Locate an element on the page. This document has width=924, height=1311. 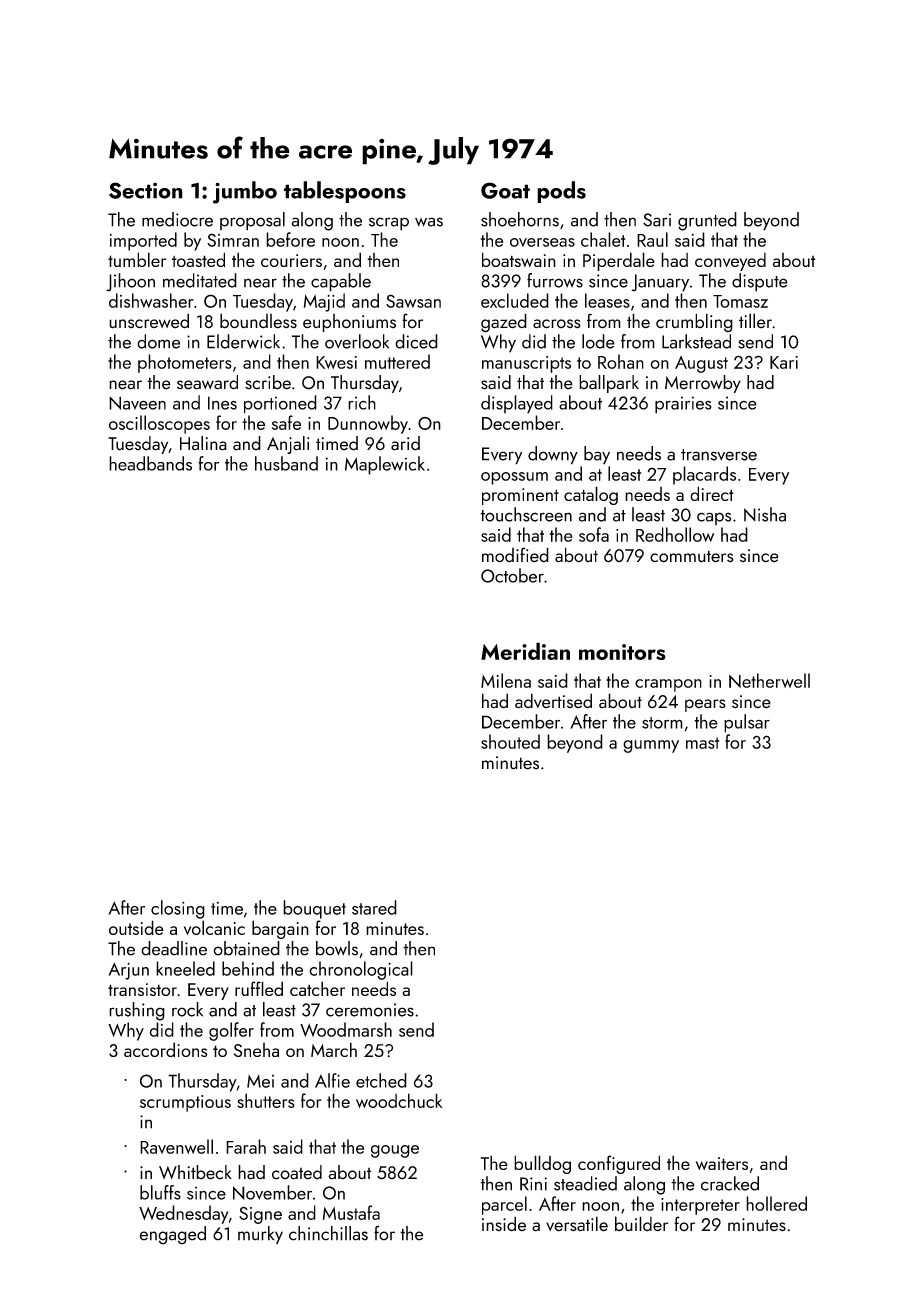
murky is located at coordinates (260, 1235).
